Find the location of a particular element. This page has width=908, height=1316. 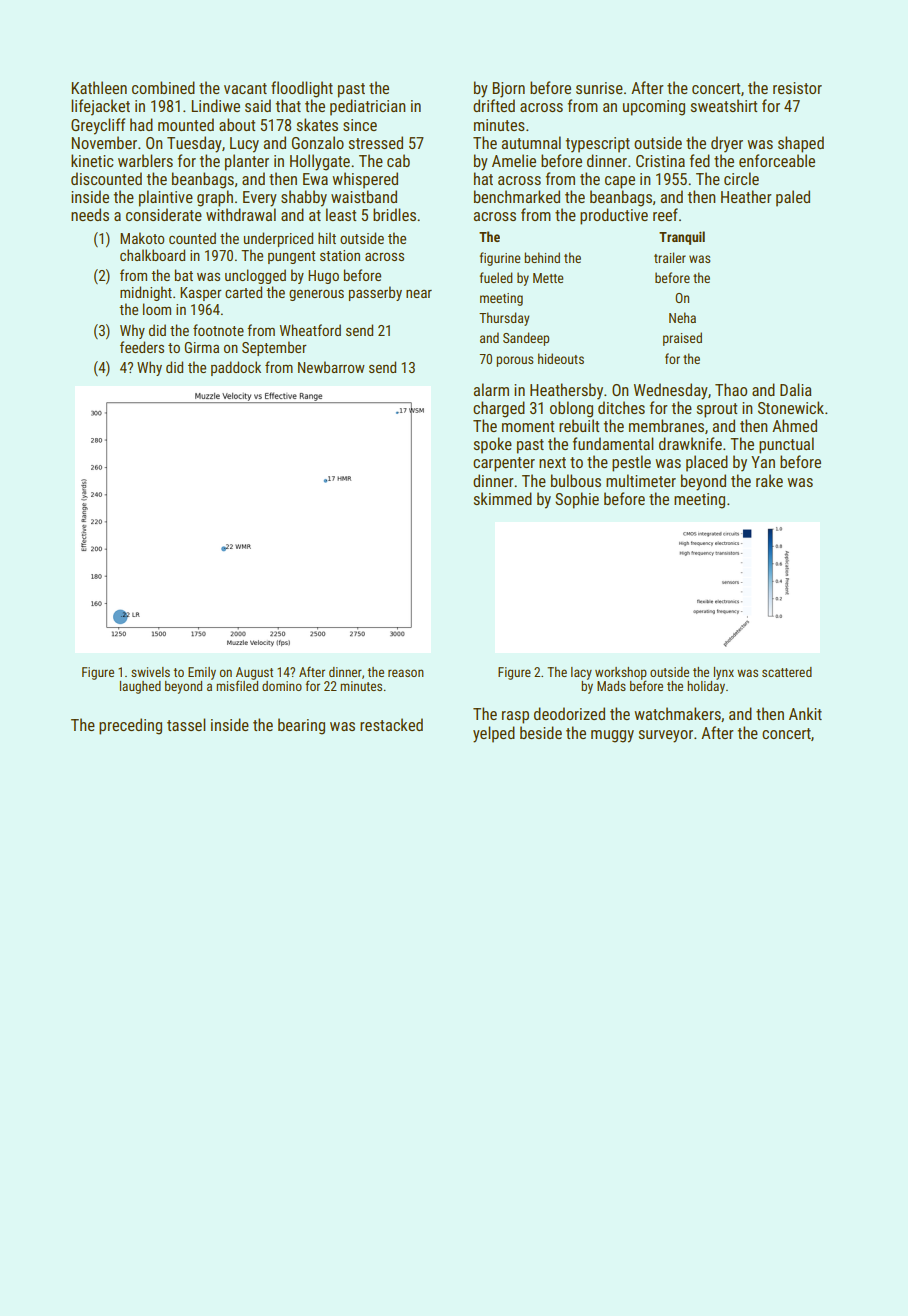

Tranquil is located at coordinates (682, 238).
